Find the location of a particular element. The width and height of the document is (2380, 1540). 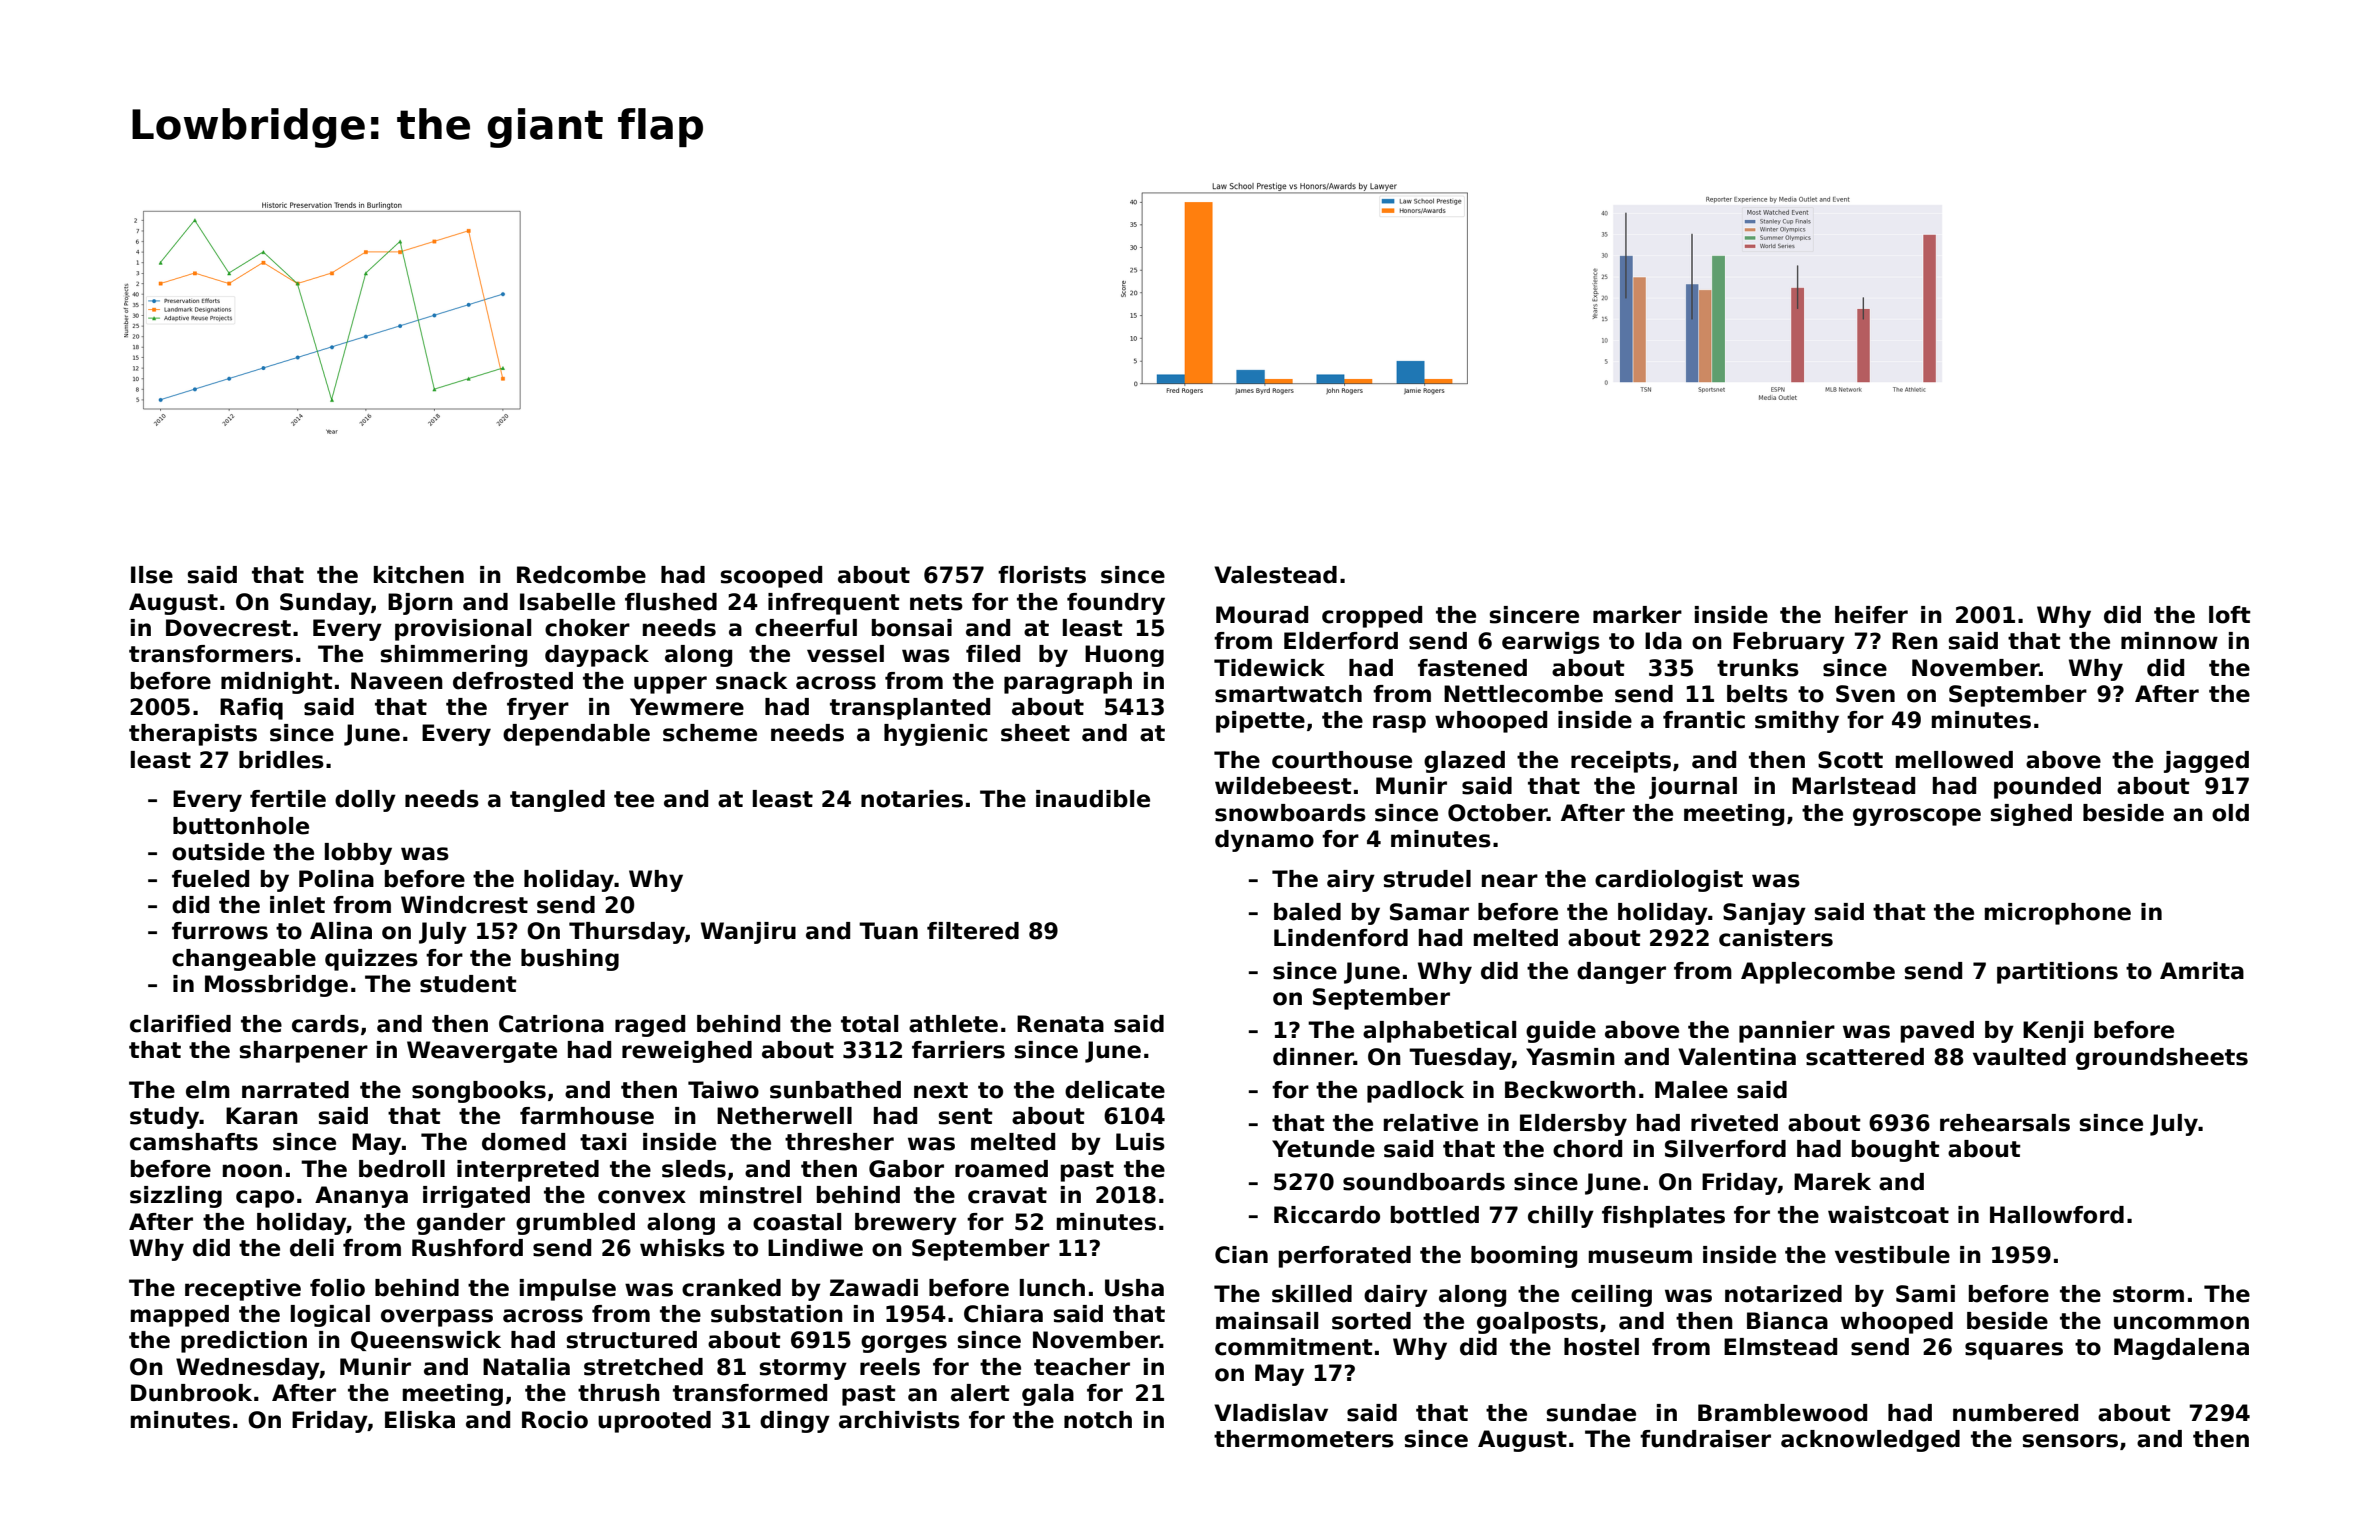

uprooted is located at coordinates (654, 1422).
